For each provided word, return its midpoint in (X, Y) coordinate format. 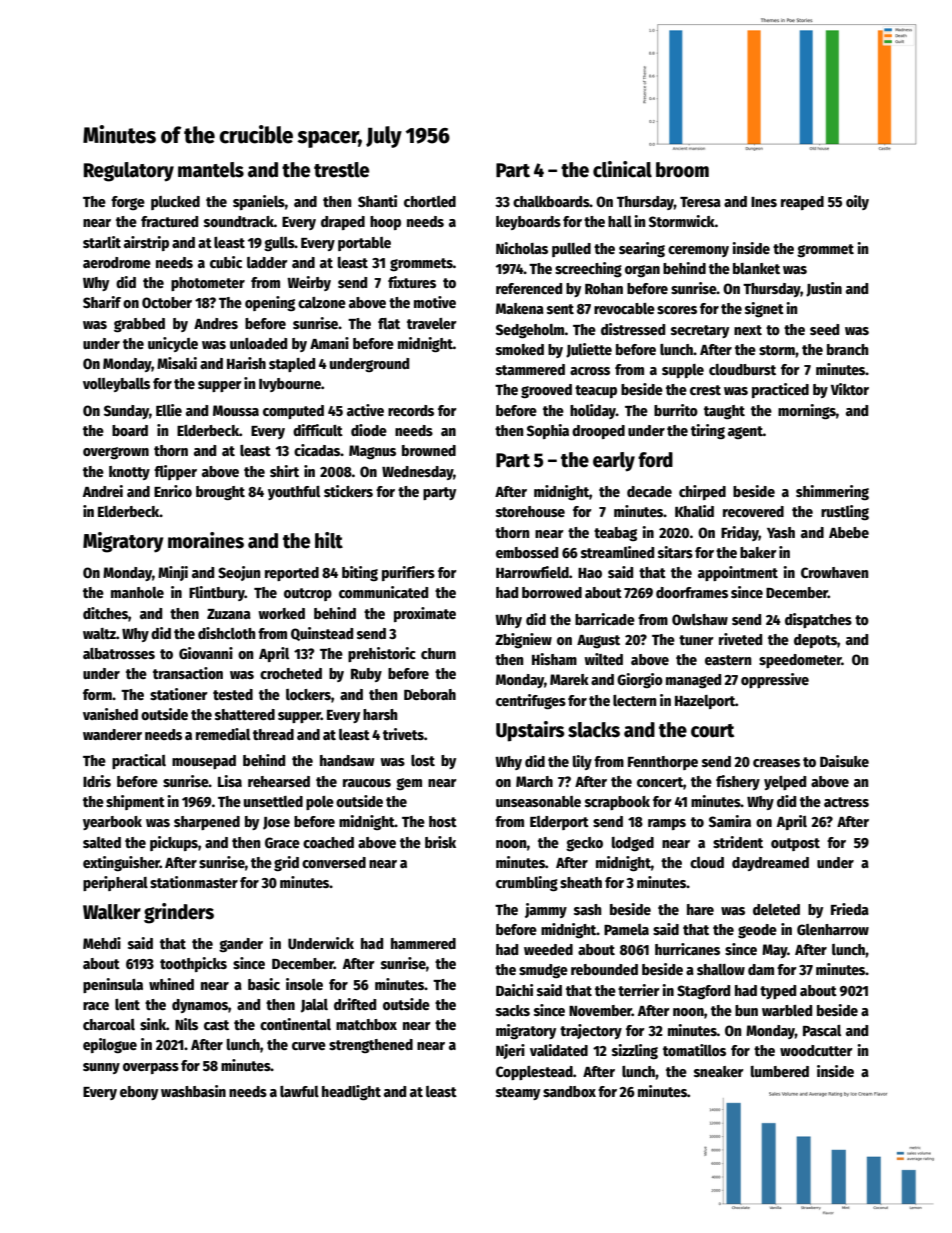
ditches (105, 613)
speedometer (800, 661)
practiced (780, 390)
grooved (546, 391)
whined (171, 984)
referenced (529, 288)
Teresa (700, 202)
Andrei (103, 491)
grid (286, 863)
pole (320, 803)
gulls (279, 244)
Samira (730, 821)
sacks (513, 1010)
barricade (605, 619)
